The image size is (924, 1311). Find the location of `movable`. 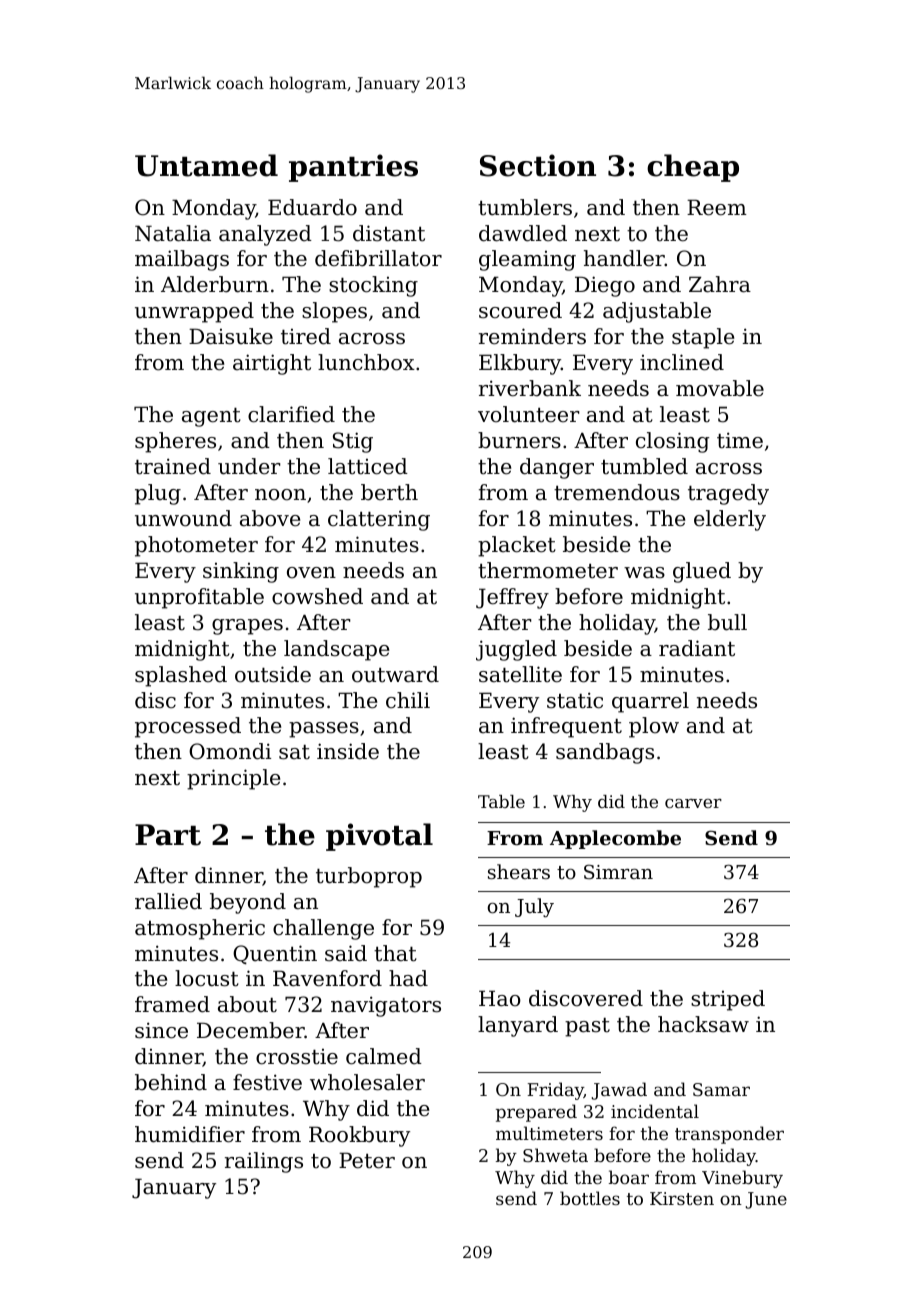

movable is located at coordinates (720, 388).
